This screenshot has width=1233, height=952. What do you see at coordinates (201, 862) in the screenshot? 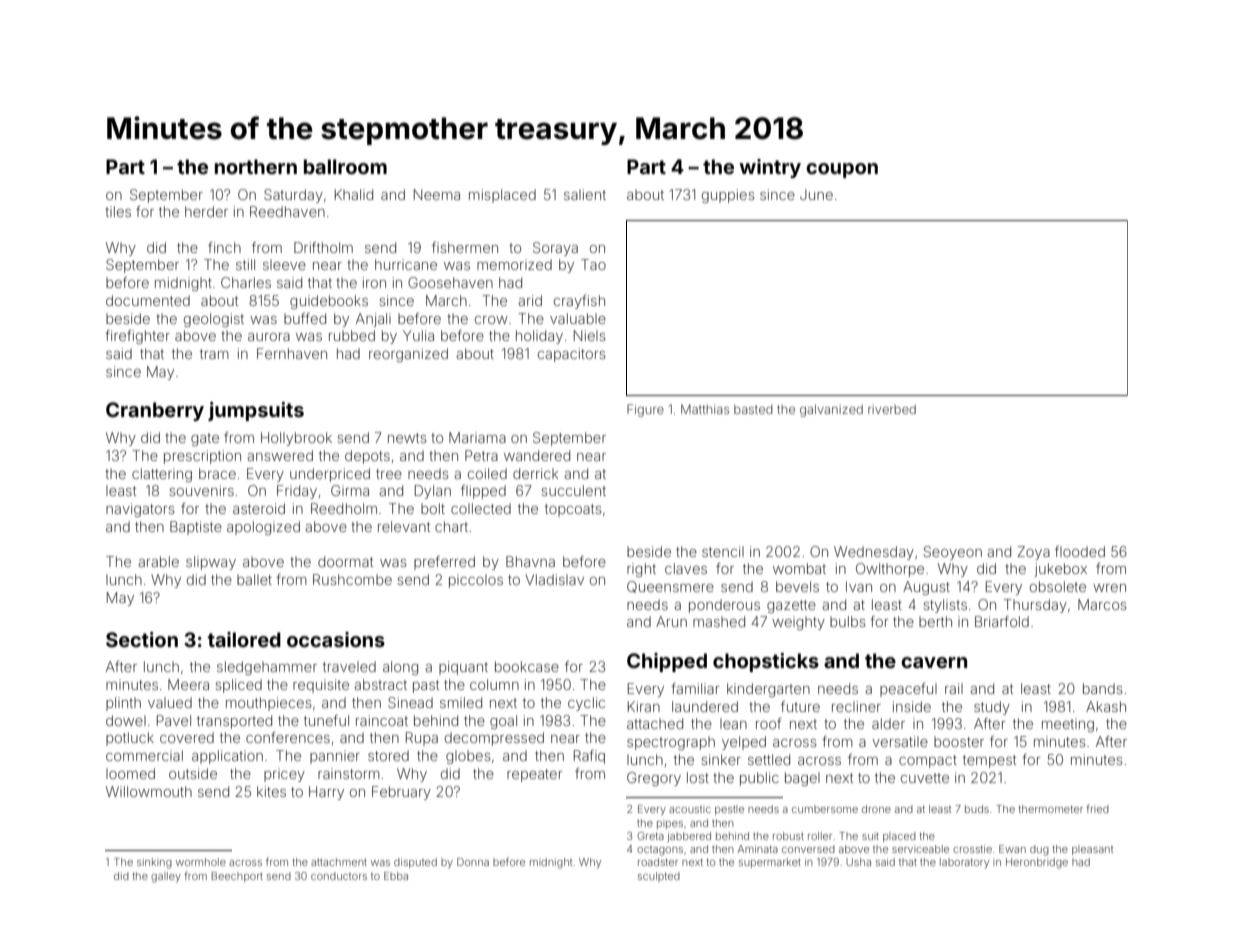
I see `wormhole` at bounding box center [201, 862].
